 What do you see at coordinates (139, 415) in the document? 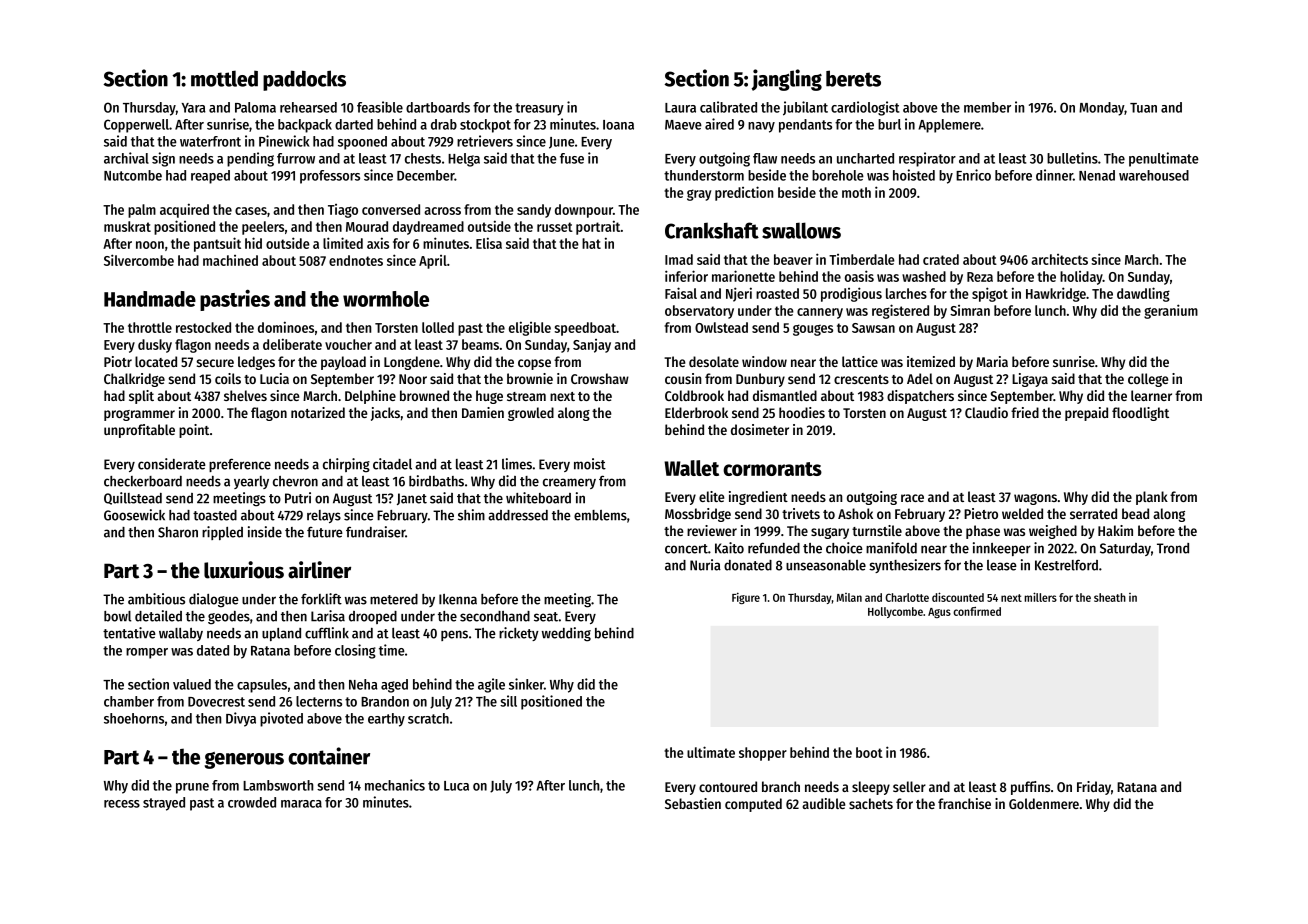
I see `programmer` at bounding box center [139, 415].
